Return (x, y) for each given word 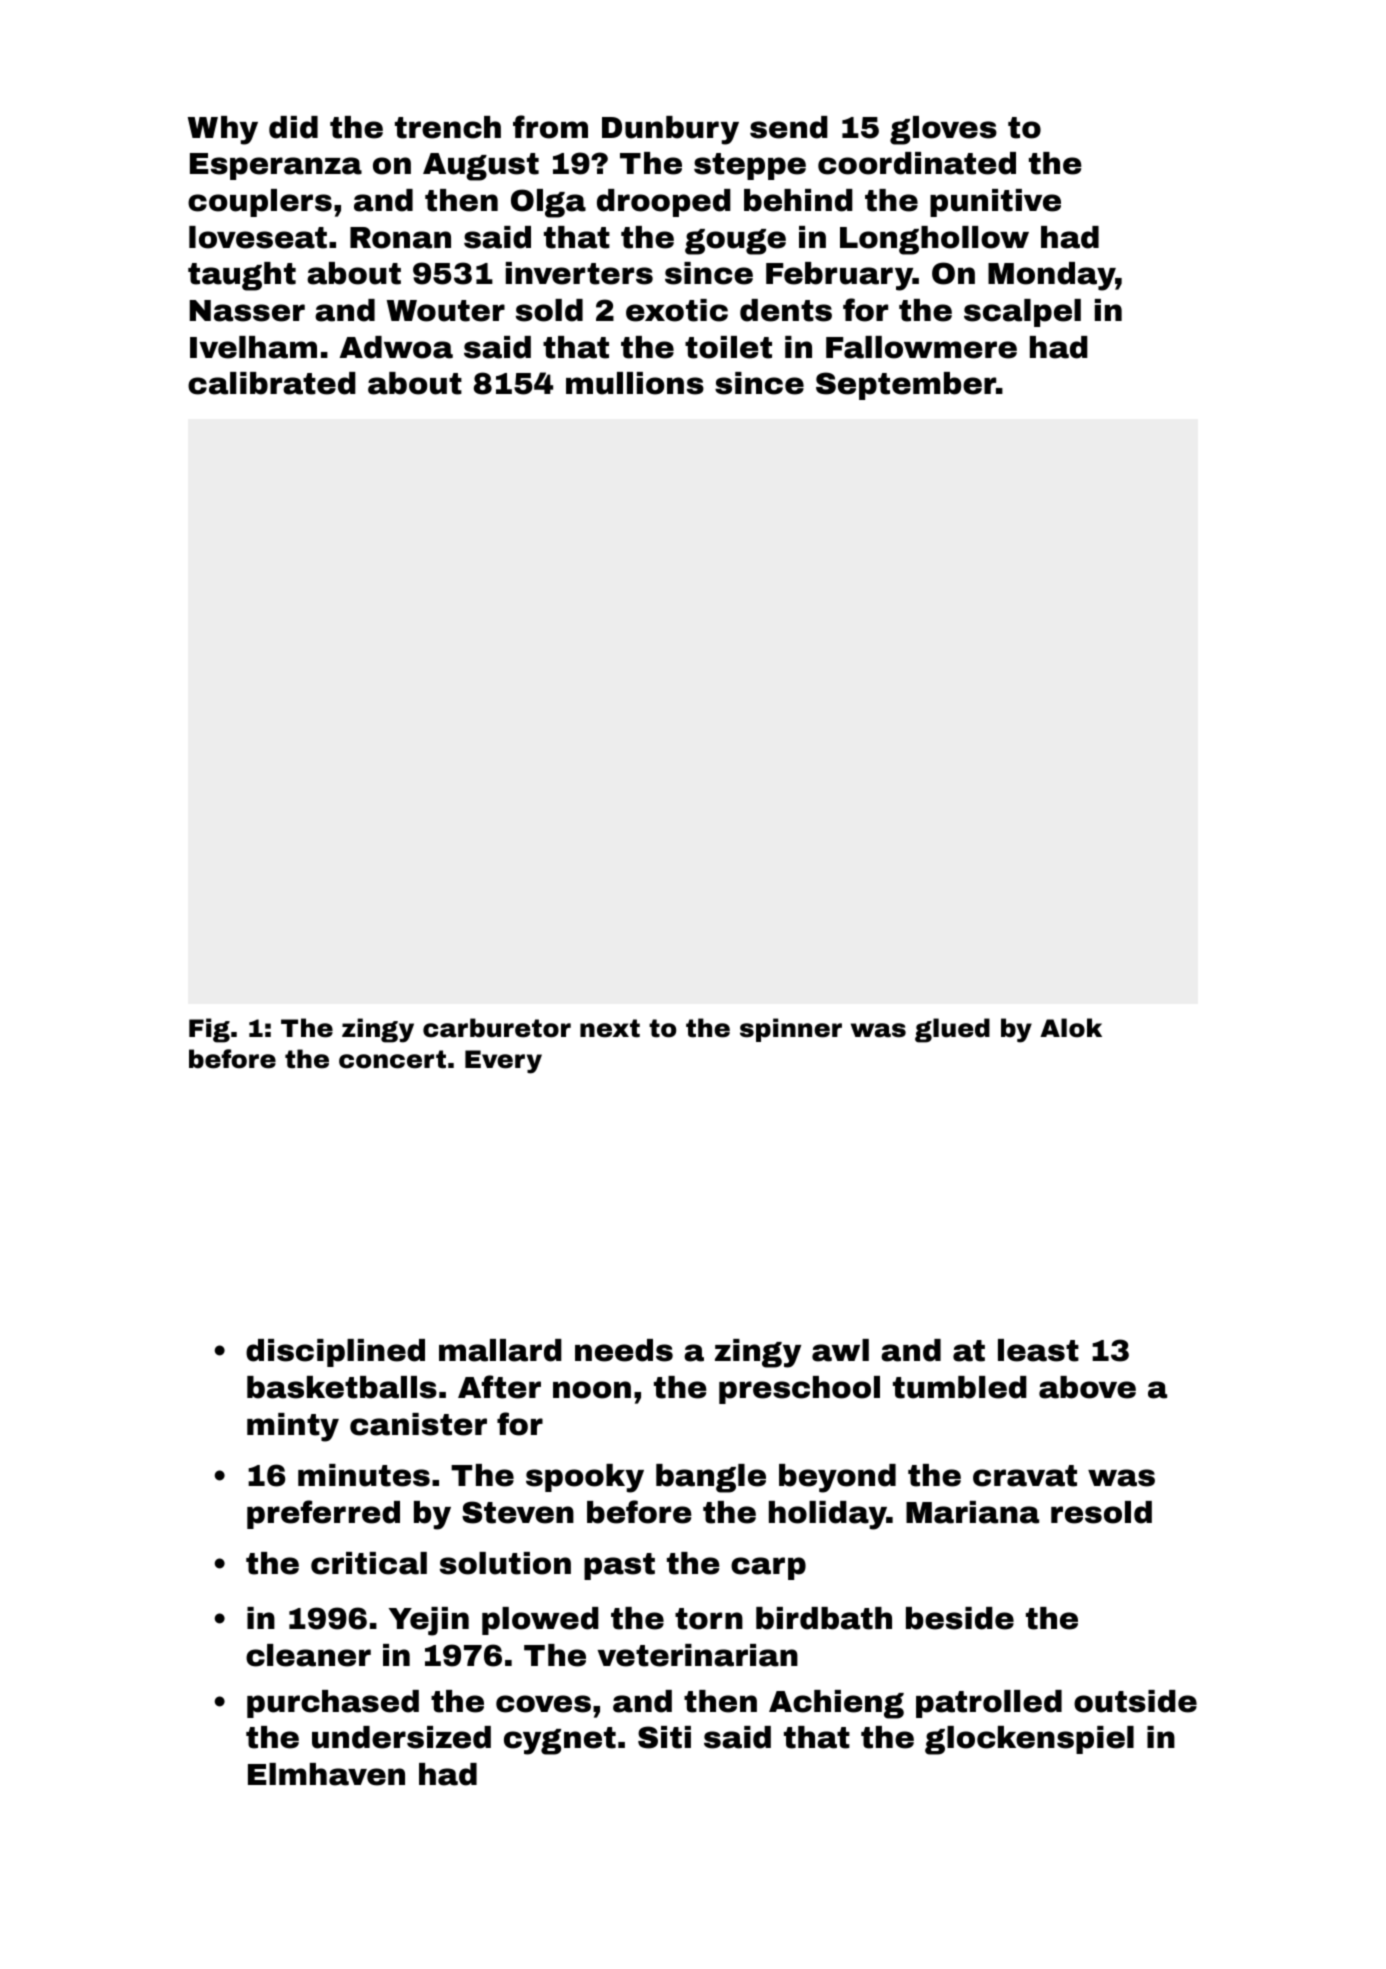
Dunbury (670, 130)
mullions (635, 383)
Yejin (429, 1621)
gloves (943, 130)
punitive (995, 203)
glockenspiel (1029, 1740)
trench (448, 127)
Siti (664, 1737)
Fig (209, 1030)
